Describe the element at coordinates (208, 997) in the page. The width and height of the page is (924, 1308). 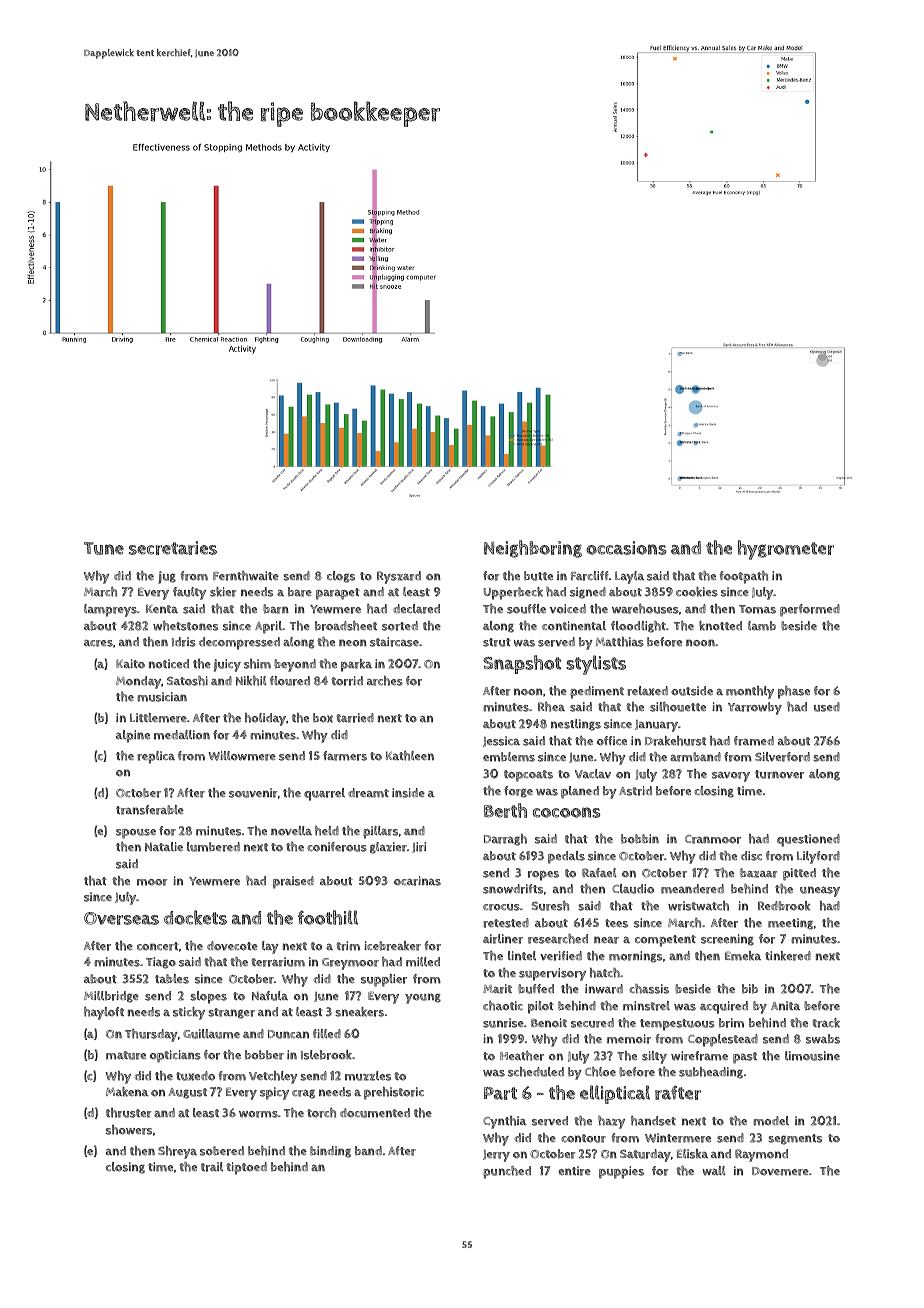
I see `slopes` at that location.
